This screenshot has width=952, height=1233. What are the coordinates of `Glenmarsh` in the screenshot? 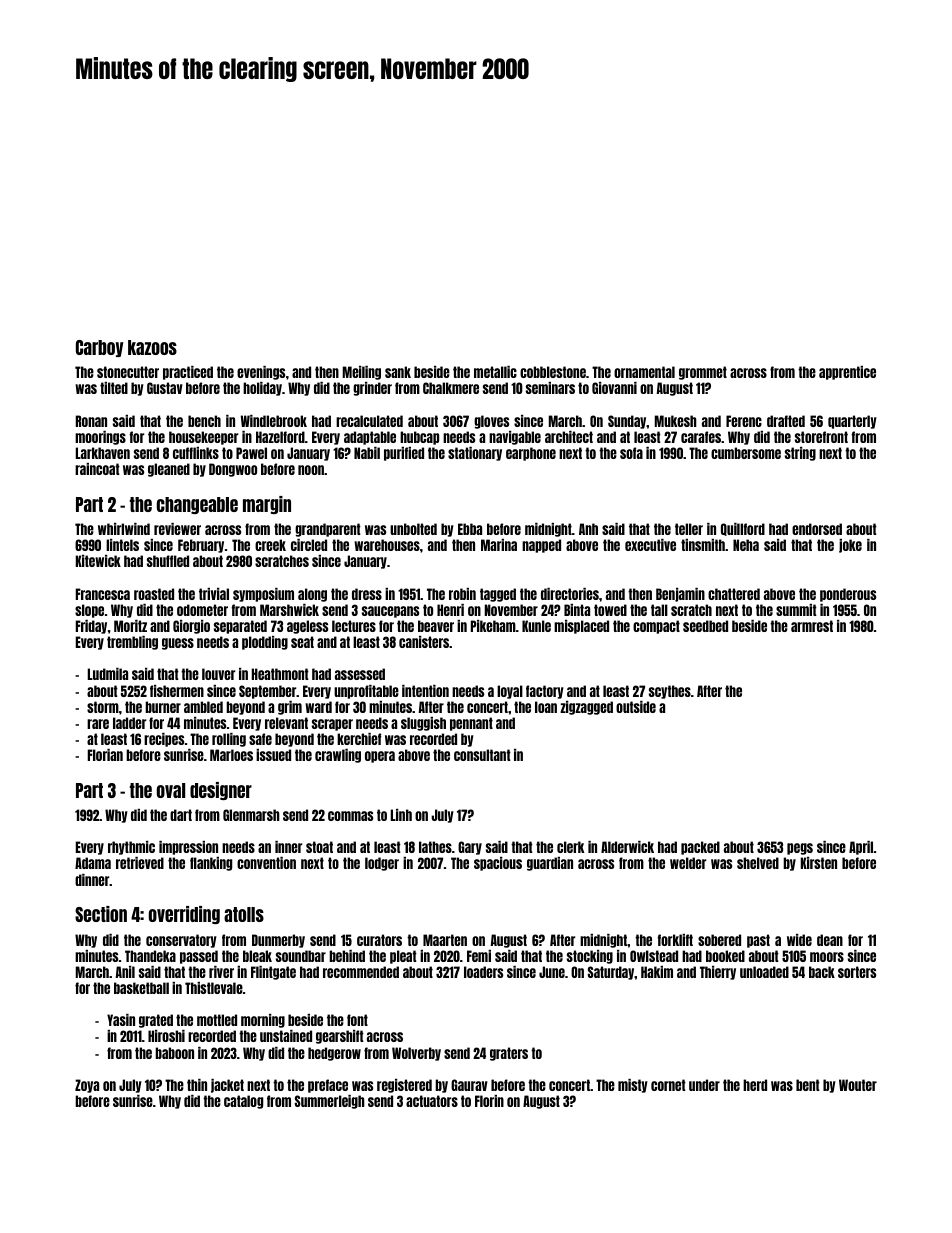 It's located at (251, 815).
